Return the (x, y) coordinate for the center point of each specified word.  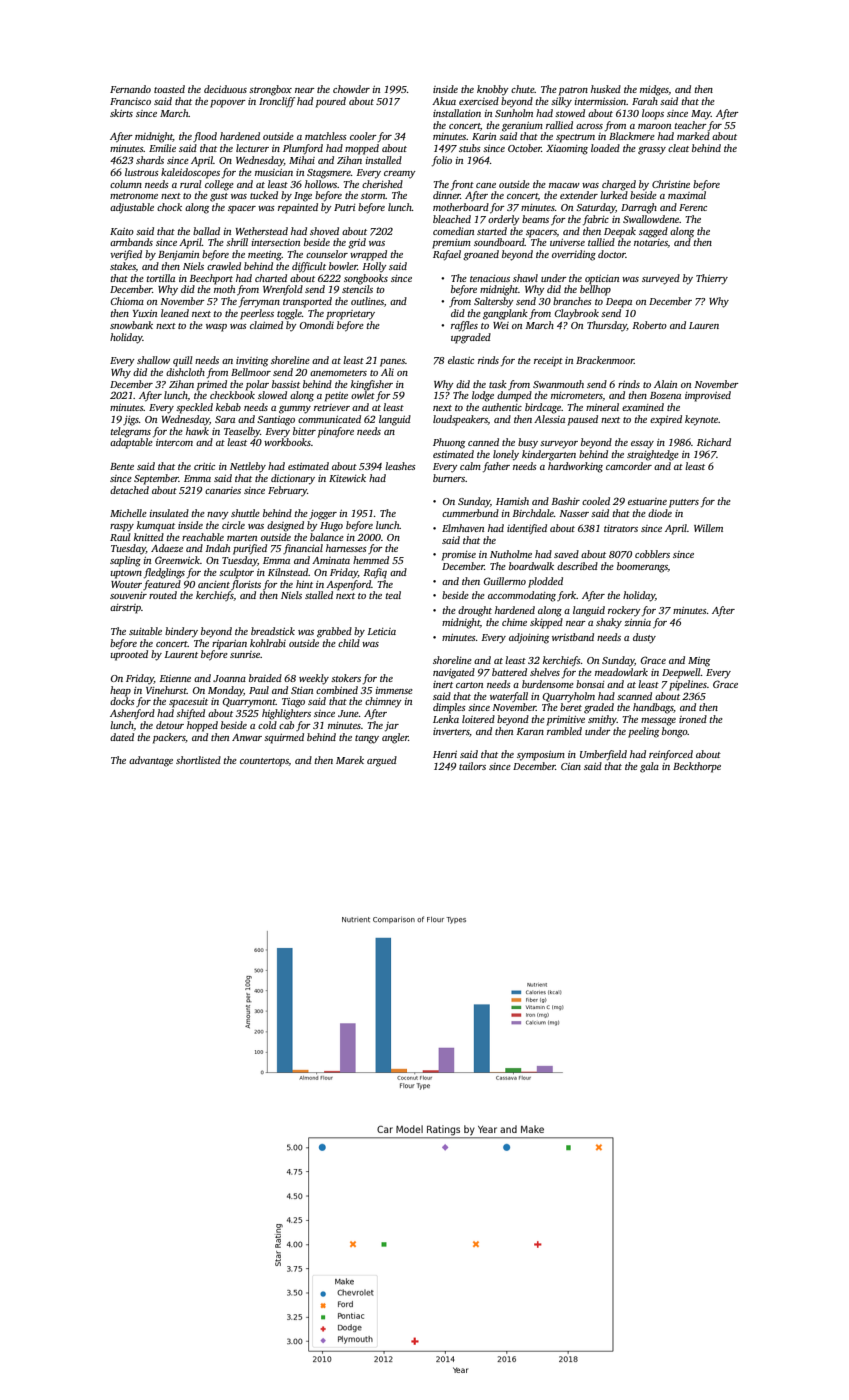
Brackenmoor (605, 360)
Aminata (331, 560)
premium (451, 244)
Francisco (130, 101)
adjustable (132, 208)
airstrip (125, 609)
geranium (522, 127)
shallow (153, 360)
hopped (202, 726)
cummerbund (470, 513)
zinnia (637, 622)
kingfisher (372, 385)
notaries (651, 242)
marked (693, 136)
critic (204, 466)
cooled (596, 501)
